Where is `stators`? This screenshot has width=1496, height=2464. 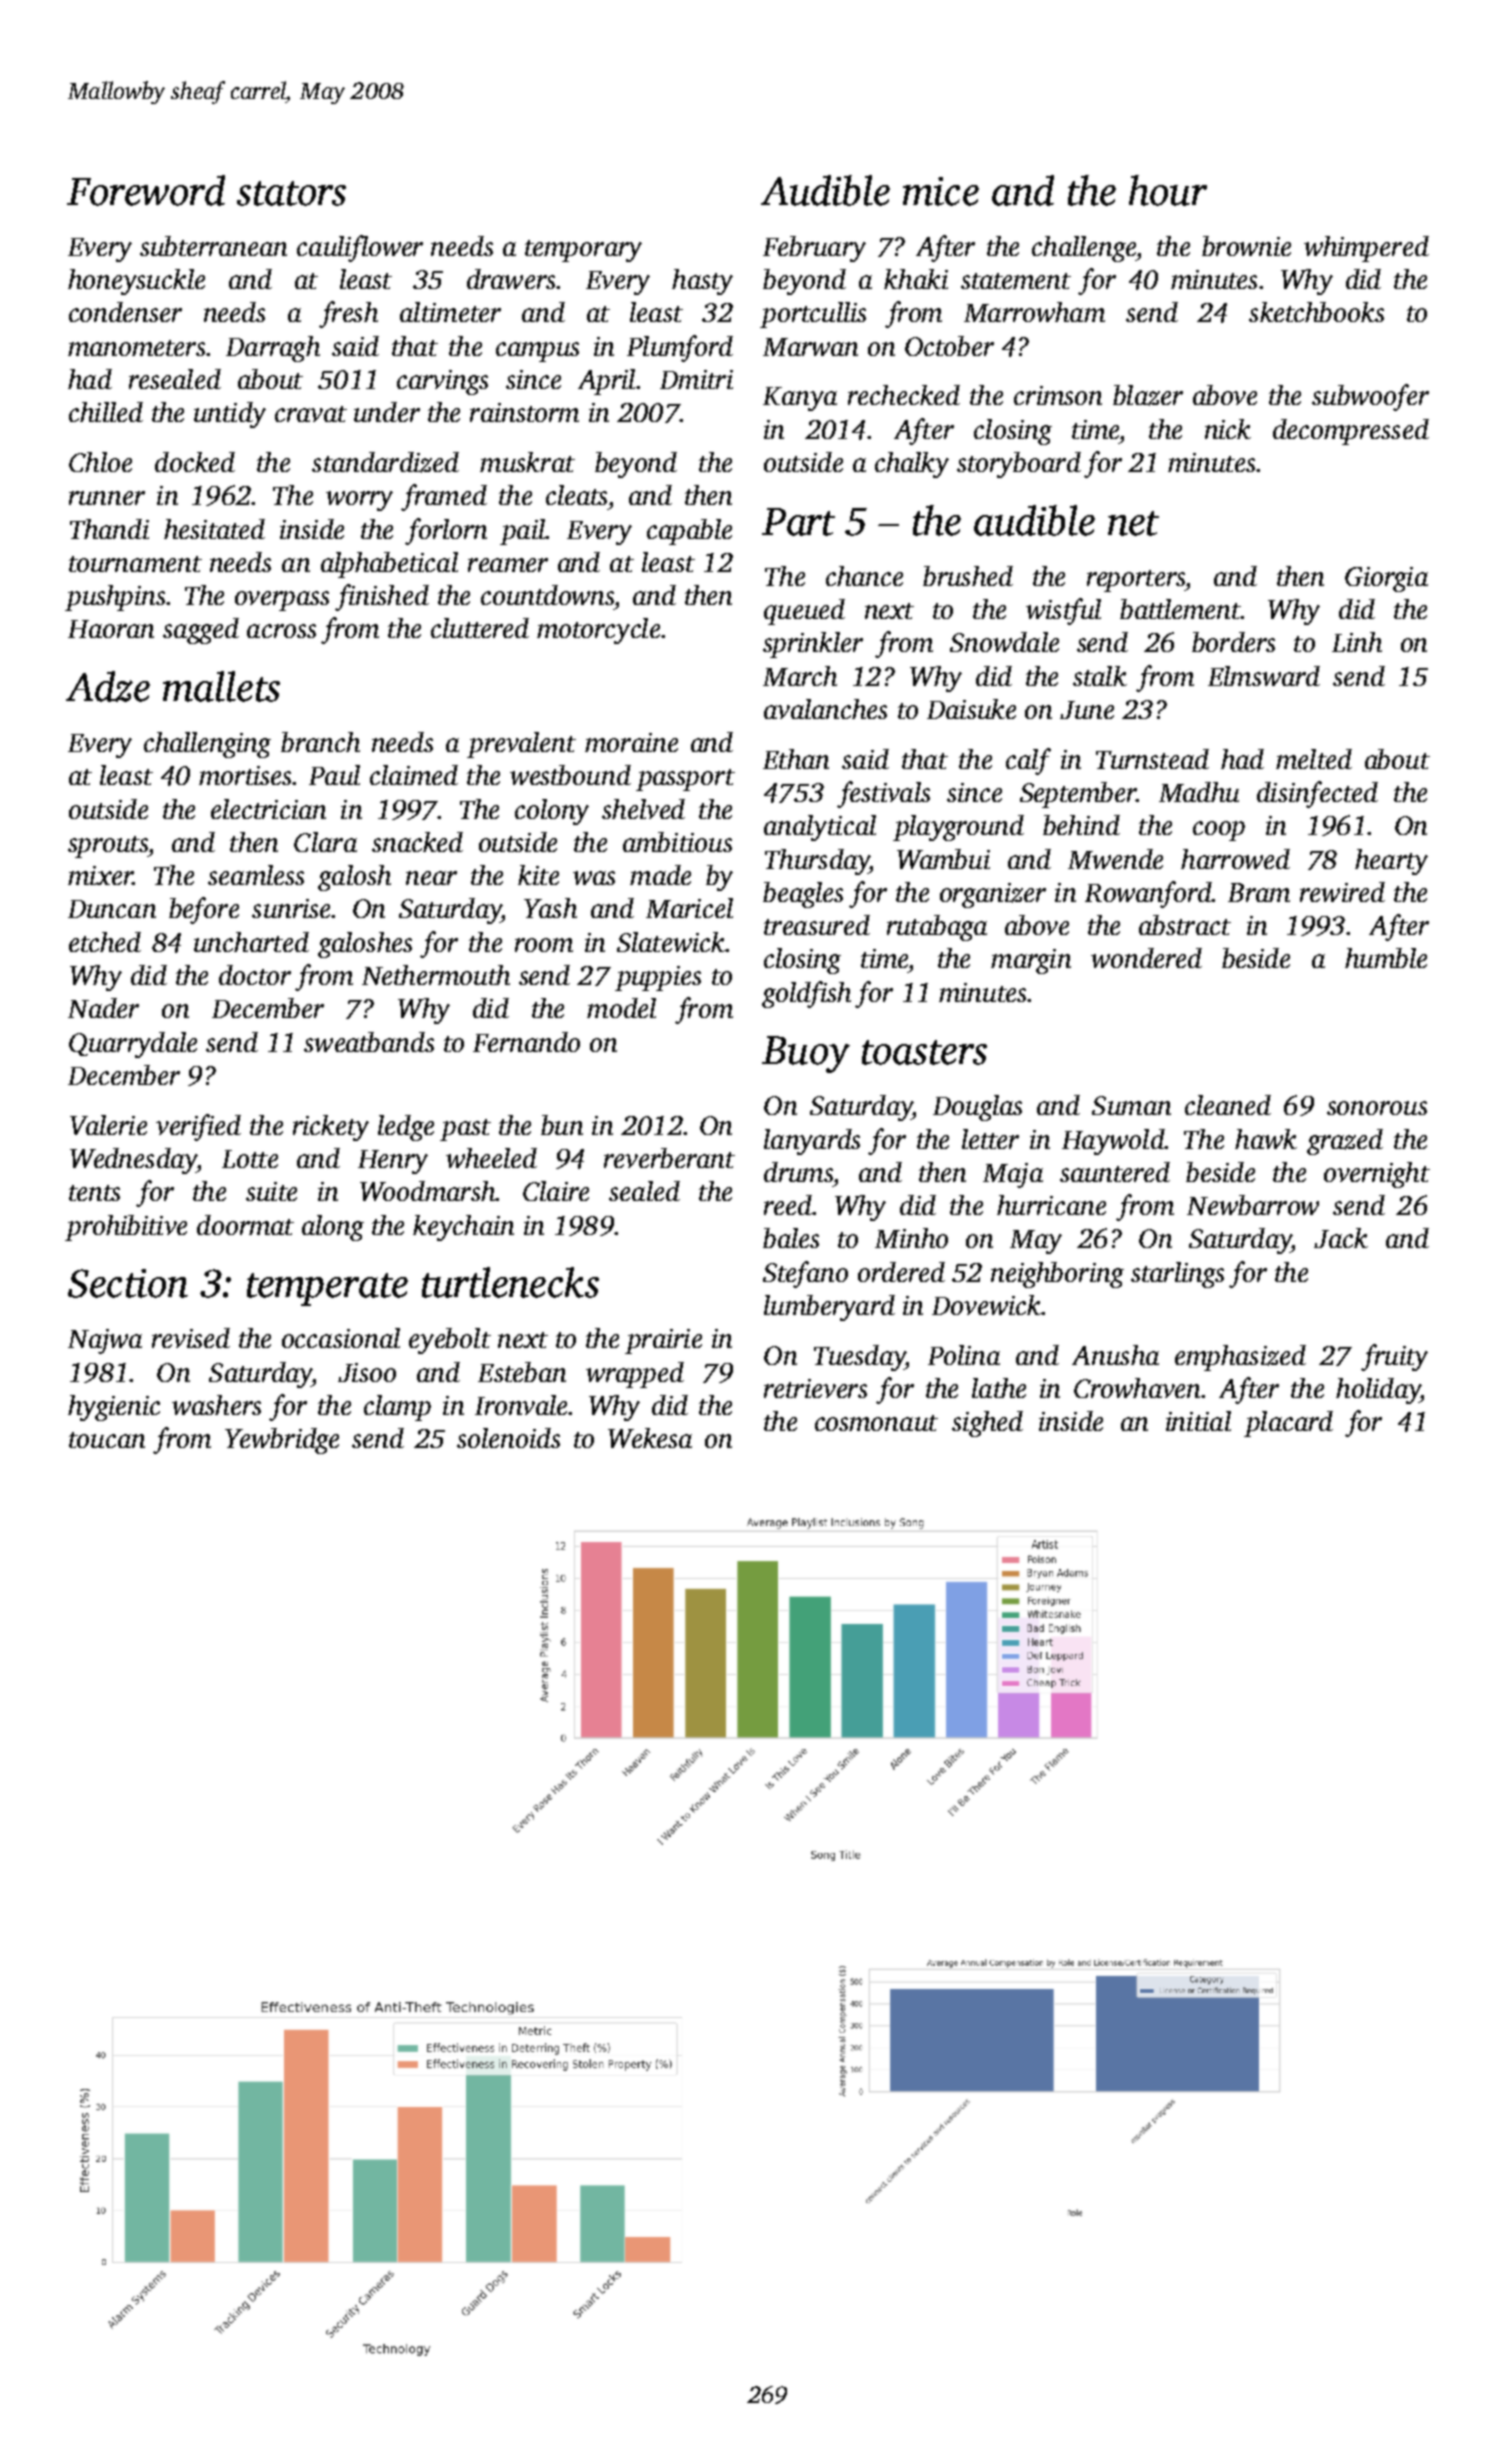 stators is located at coordinates (291, 193).
